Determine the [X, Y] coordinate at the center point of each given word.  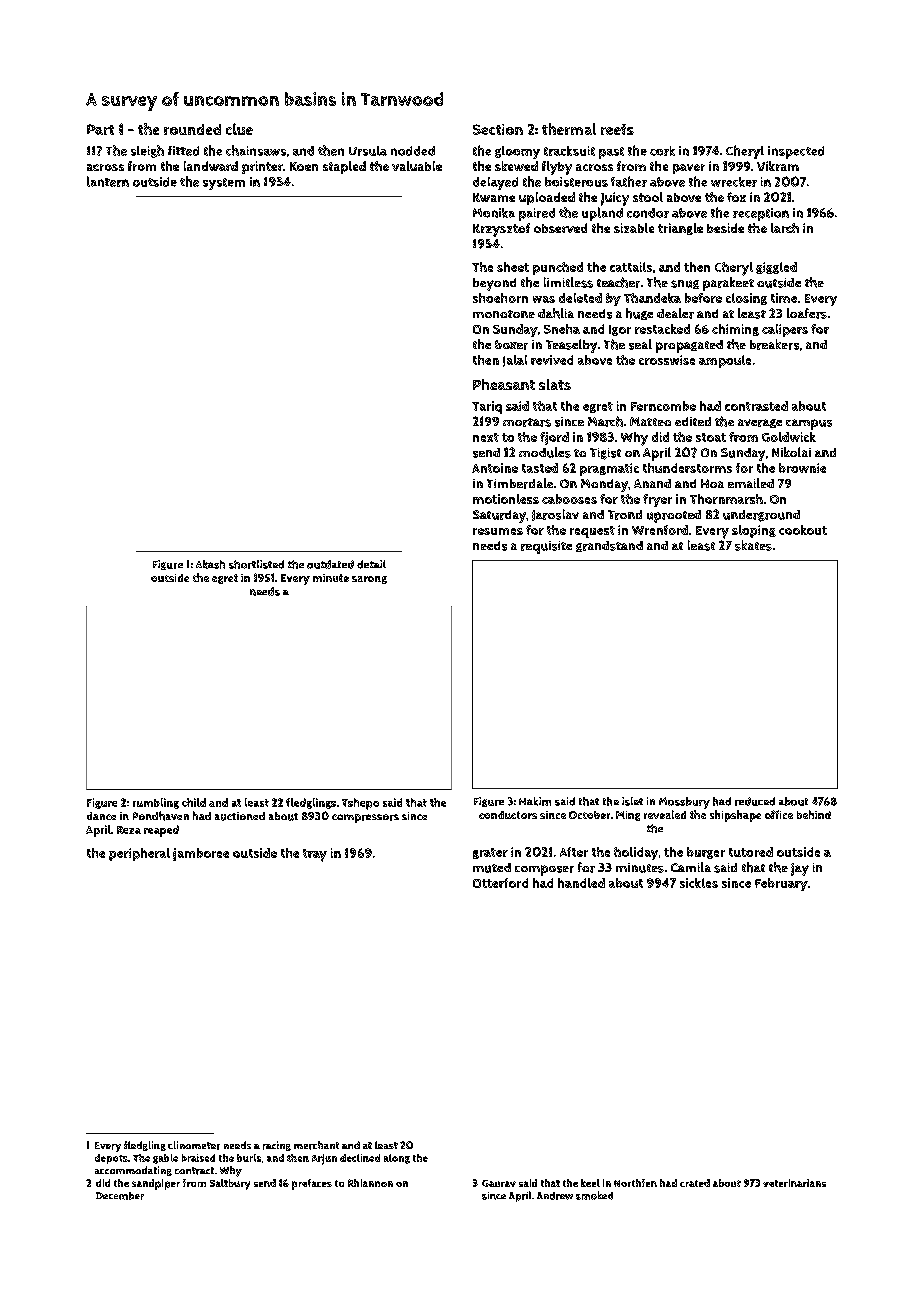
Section [498, 129]
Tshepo [360, 804]
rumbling [156, 803]
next [486, 437]
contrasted [756, 406]
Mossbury [684, 803]
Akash [210, 564]
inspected [796, 152]
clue [239, 129]
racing [277, 1146]
